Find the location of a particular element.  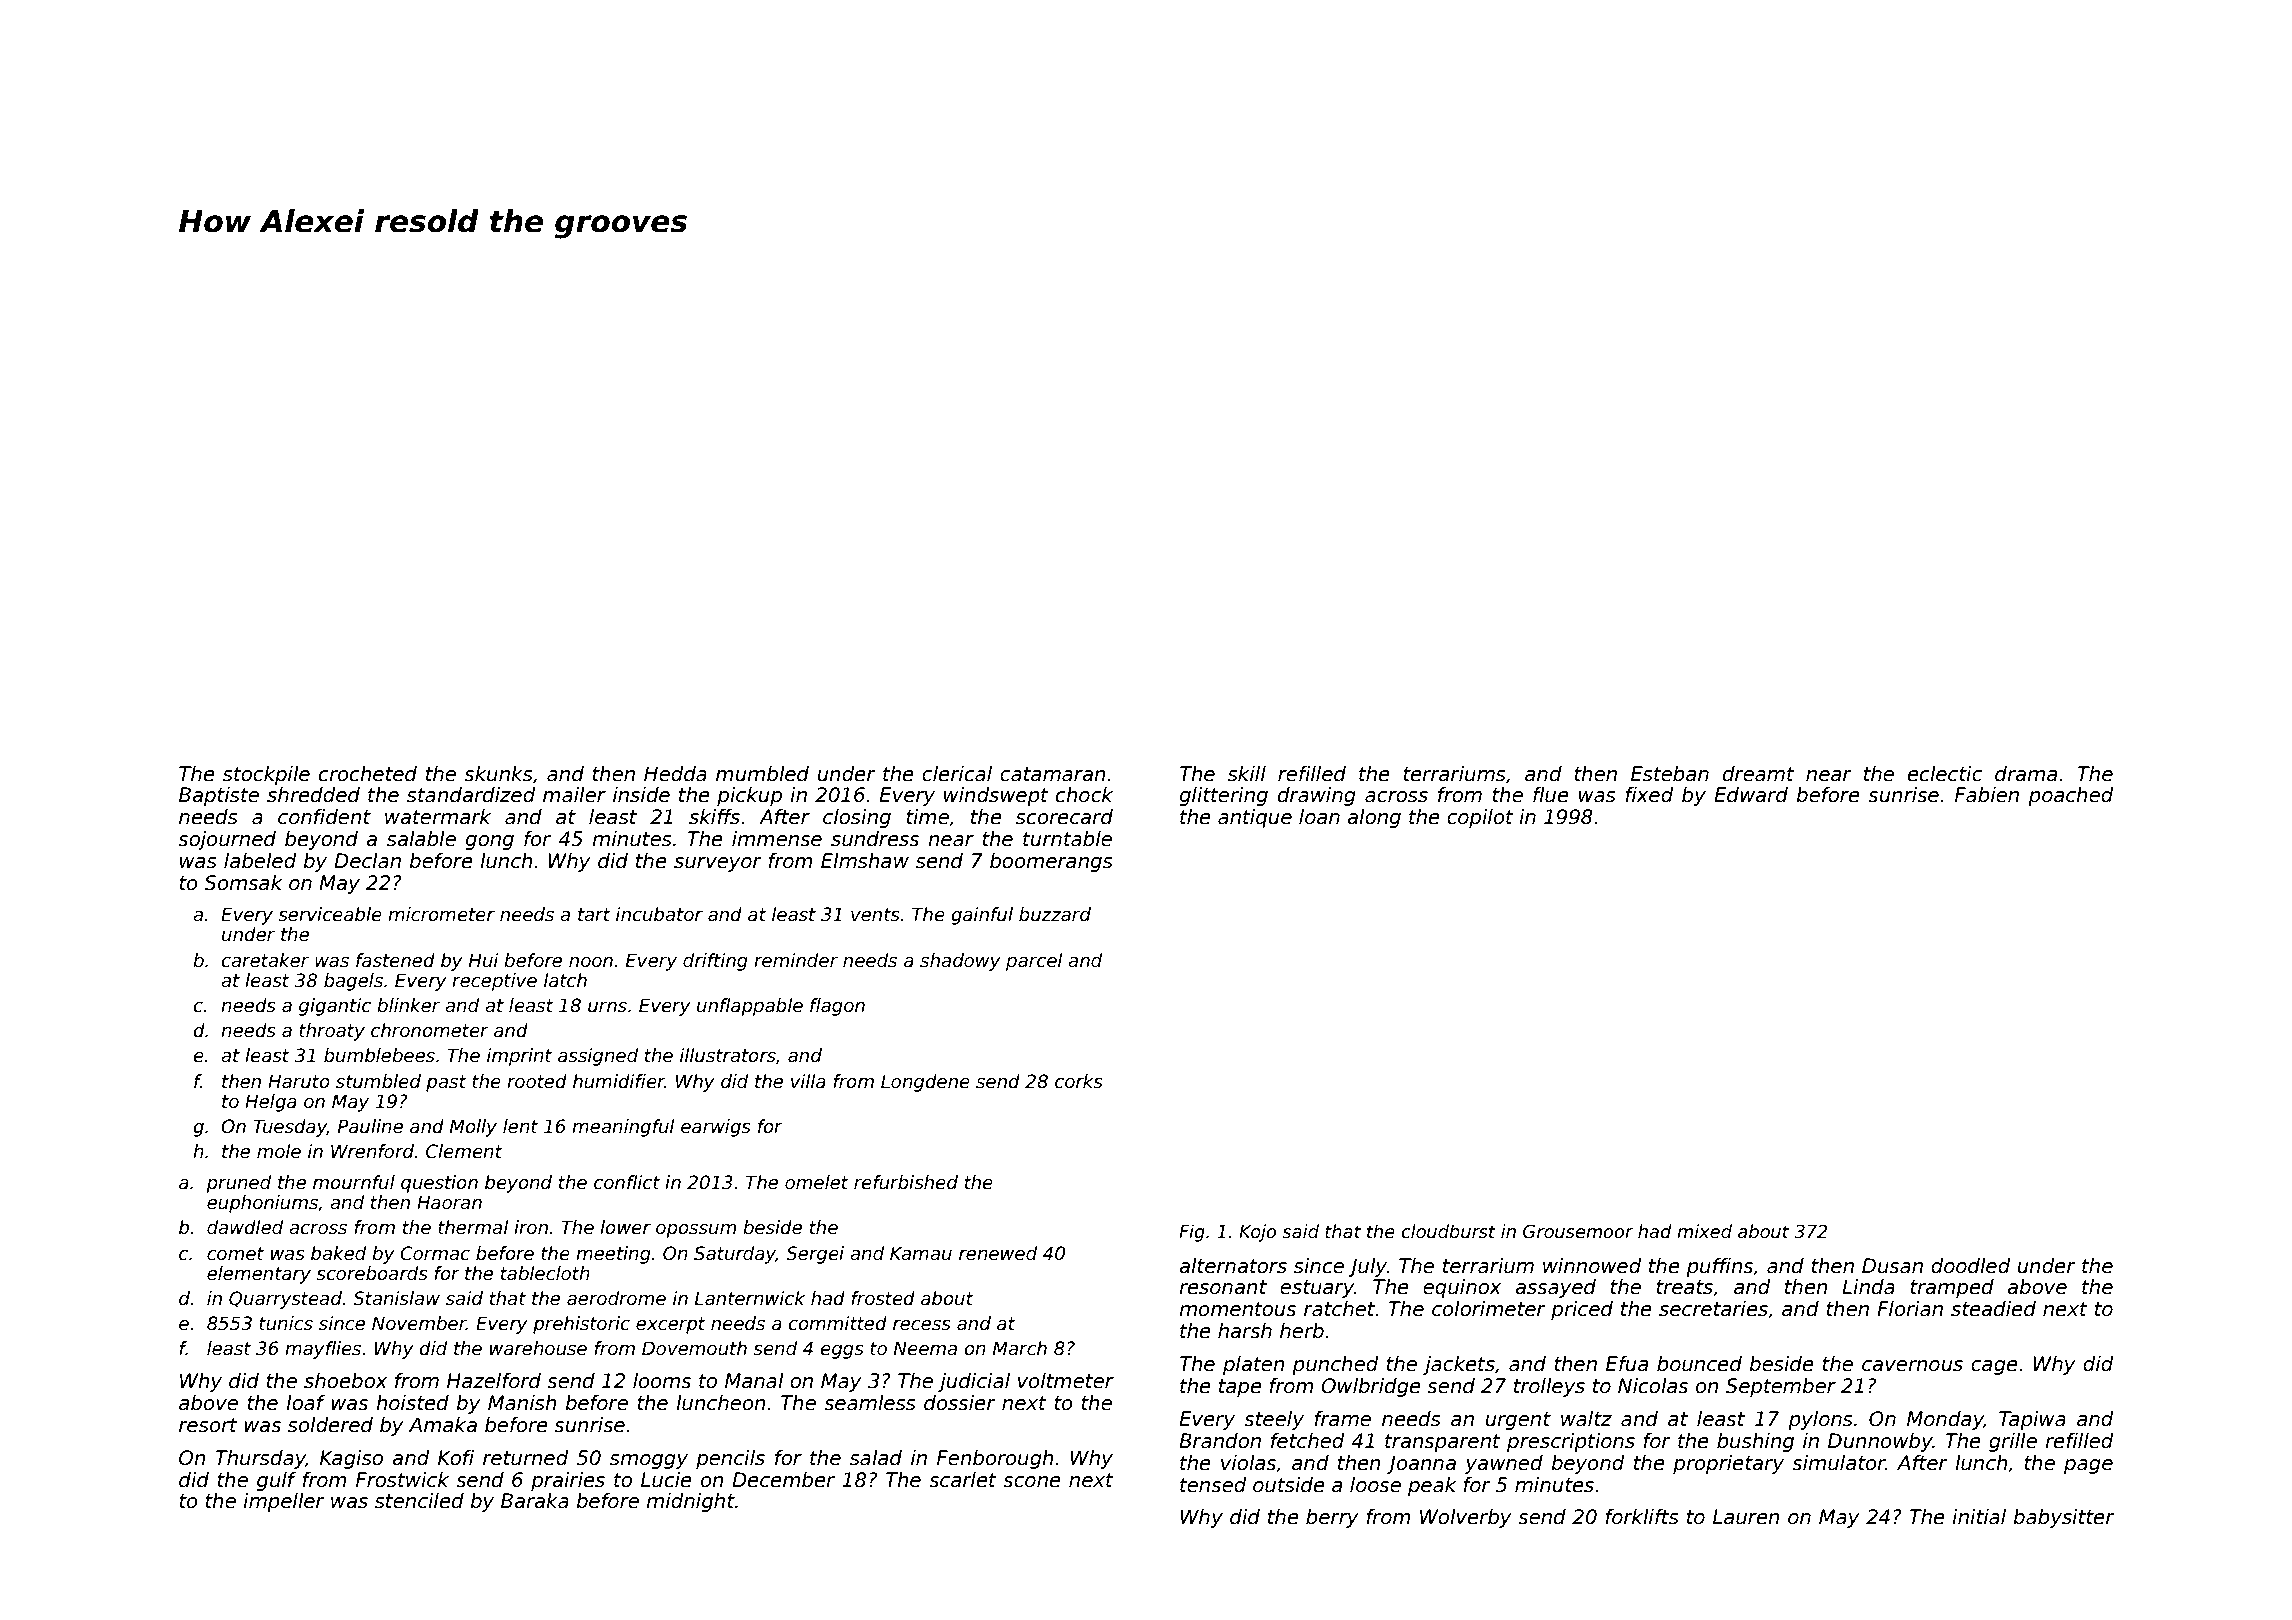

waltz is located at coordinates (1586, 1419).
